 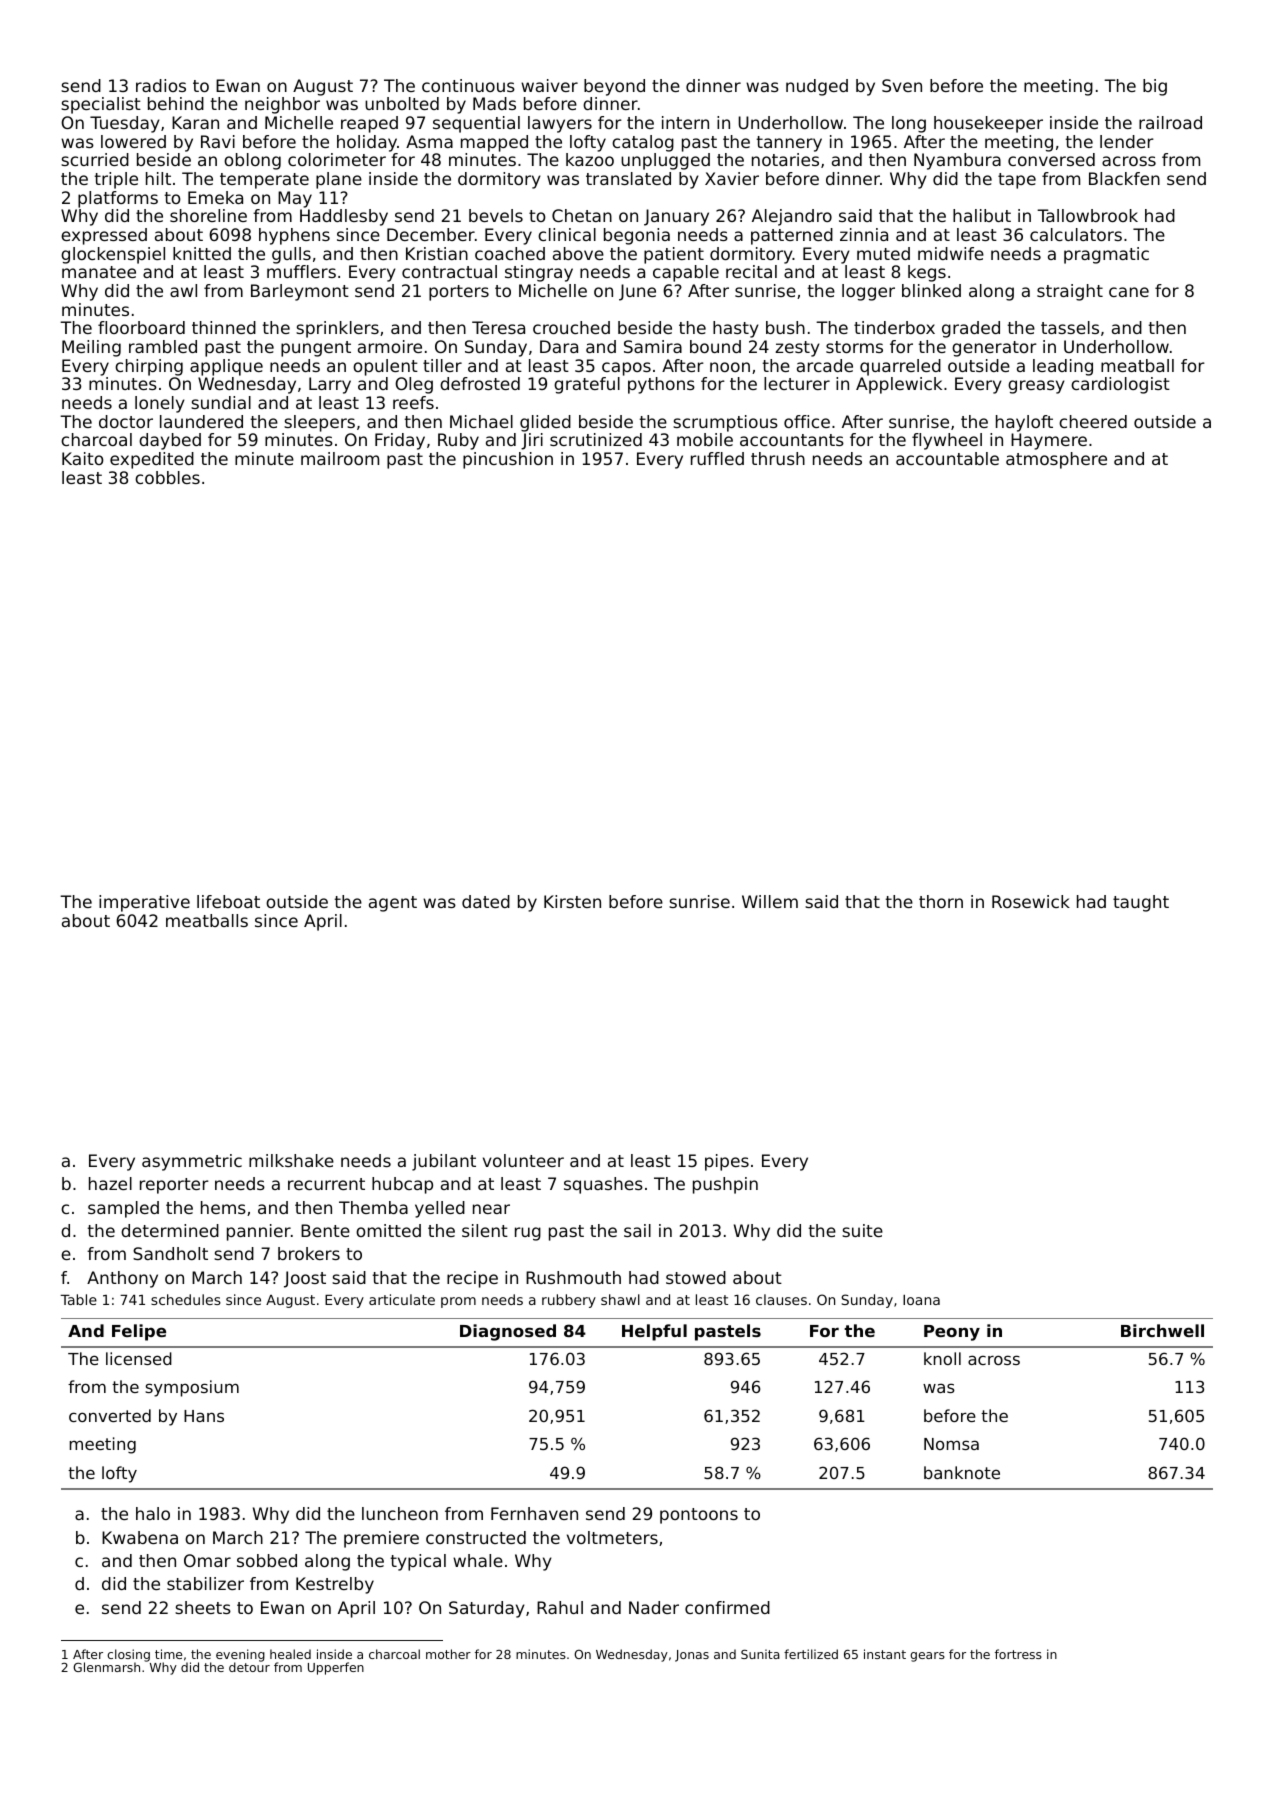 What do you see at coordinates (770, 901) in the screenshot?
I see `Willem` at bounding box center [770, 901].
